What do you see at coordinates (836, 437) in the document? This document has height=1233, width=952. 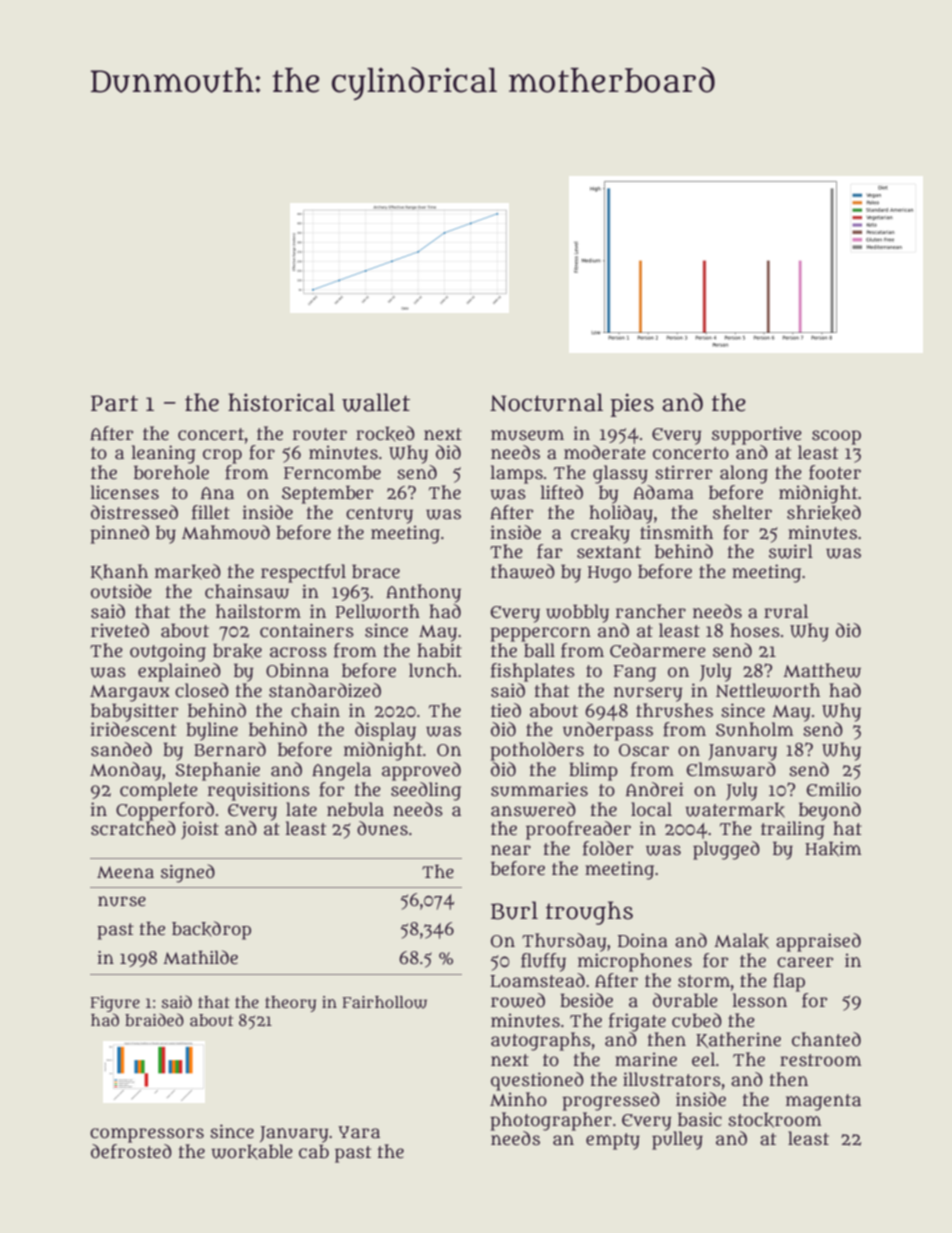 I see `scoop` at bounding box center [836, 437].
